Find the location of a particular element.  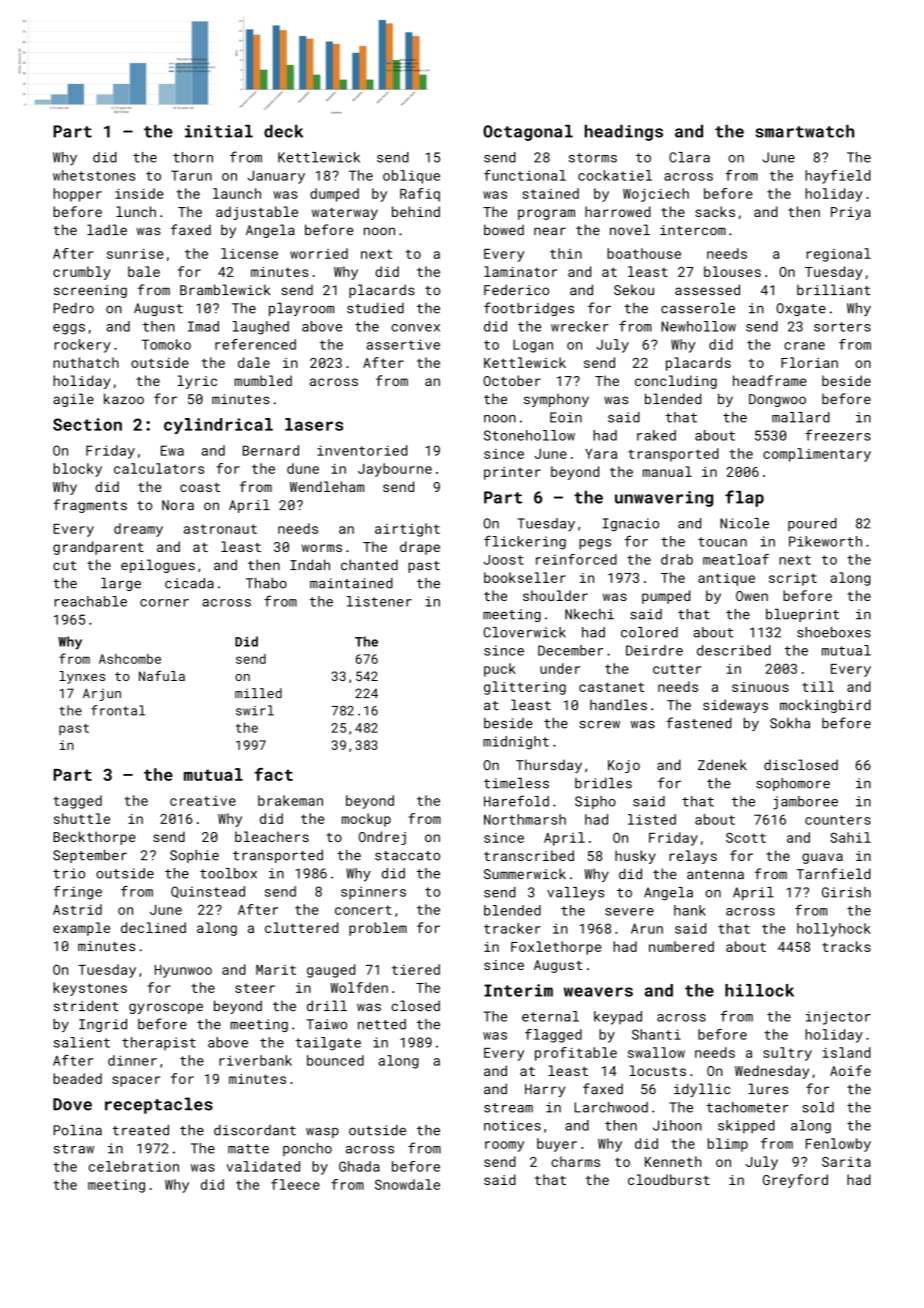

Dove is located at coordinates (72, 1104).
